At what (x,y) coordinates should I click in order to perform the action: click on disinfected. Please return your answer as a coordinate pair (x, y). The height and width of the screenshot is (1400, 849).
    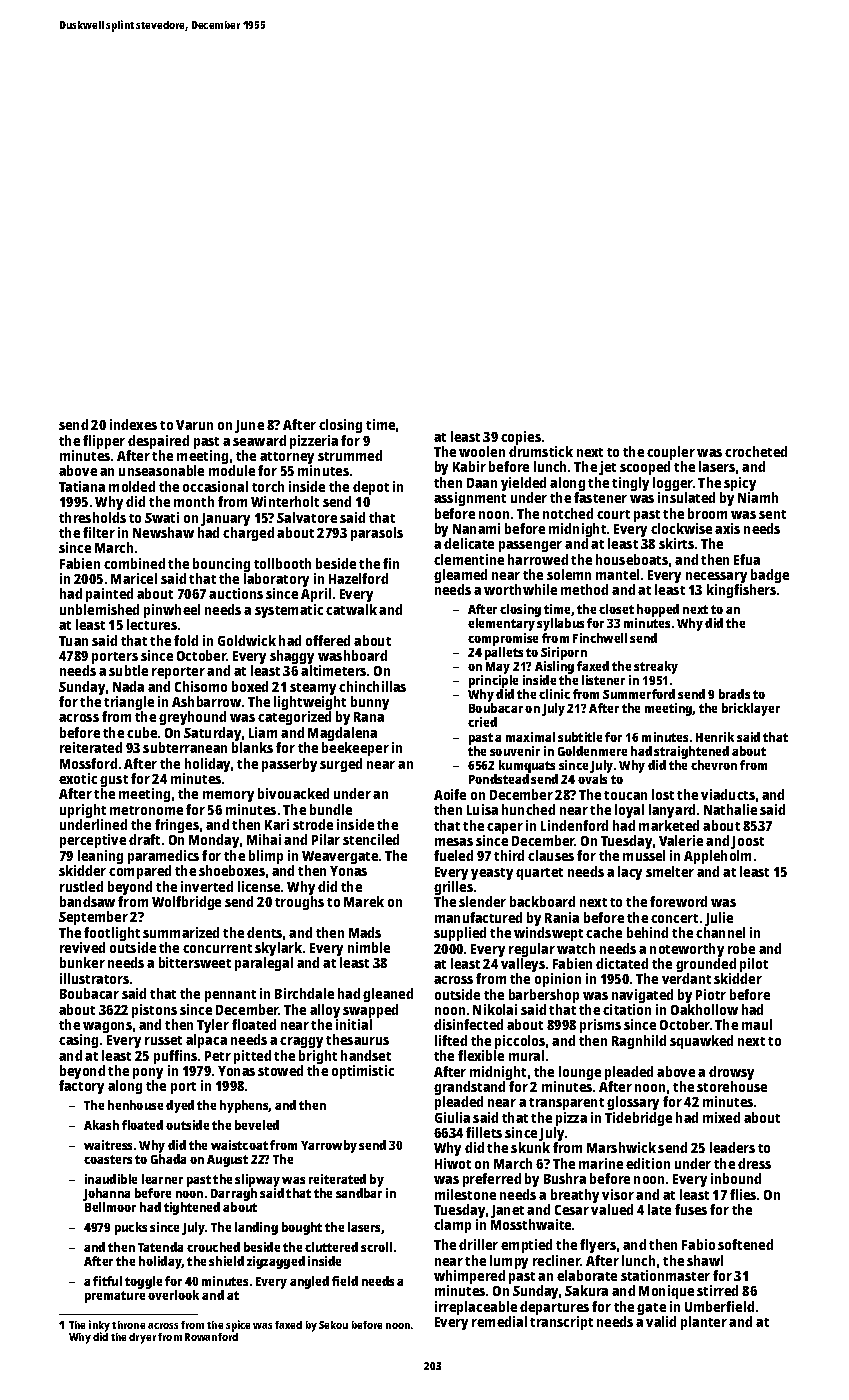
    Looking at the image, I should click on (468, 1024).
